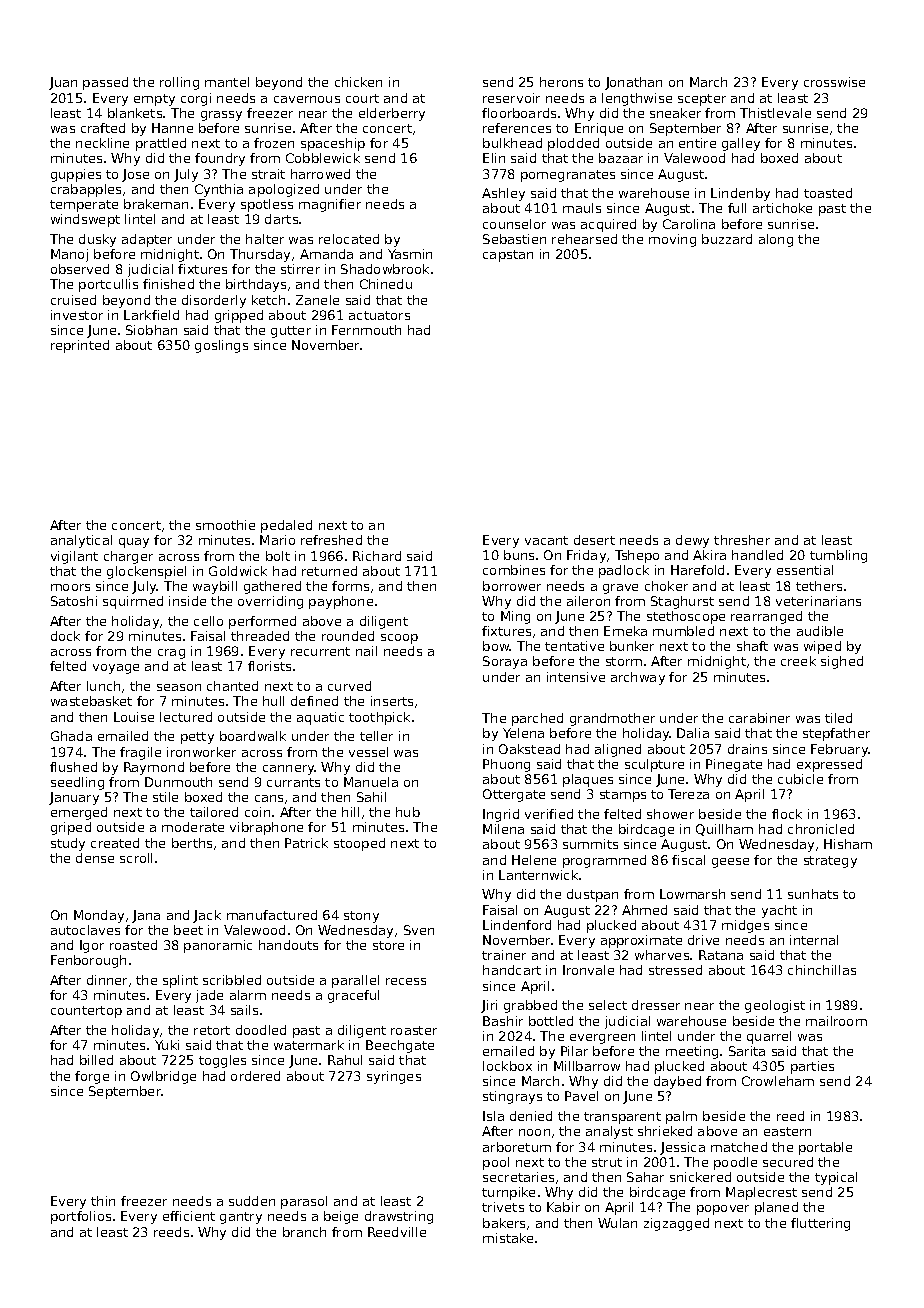  I want to click on rearranged, so click(766, 617).
